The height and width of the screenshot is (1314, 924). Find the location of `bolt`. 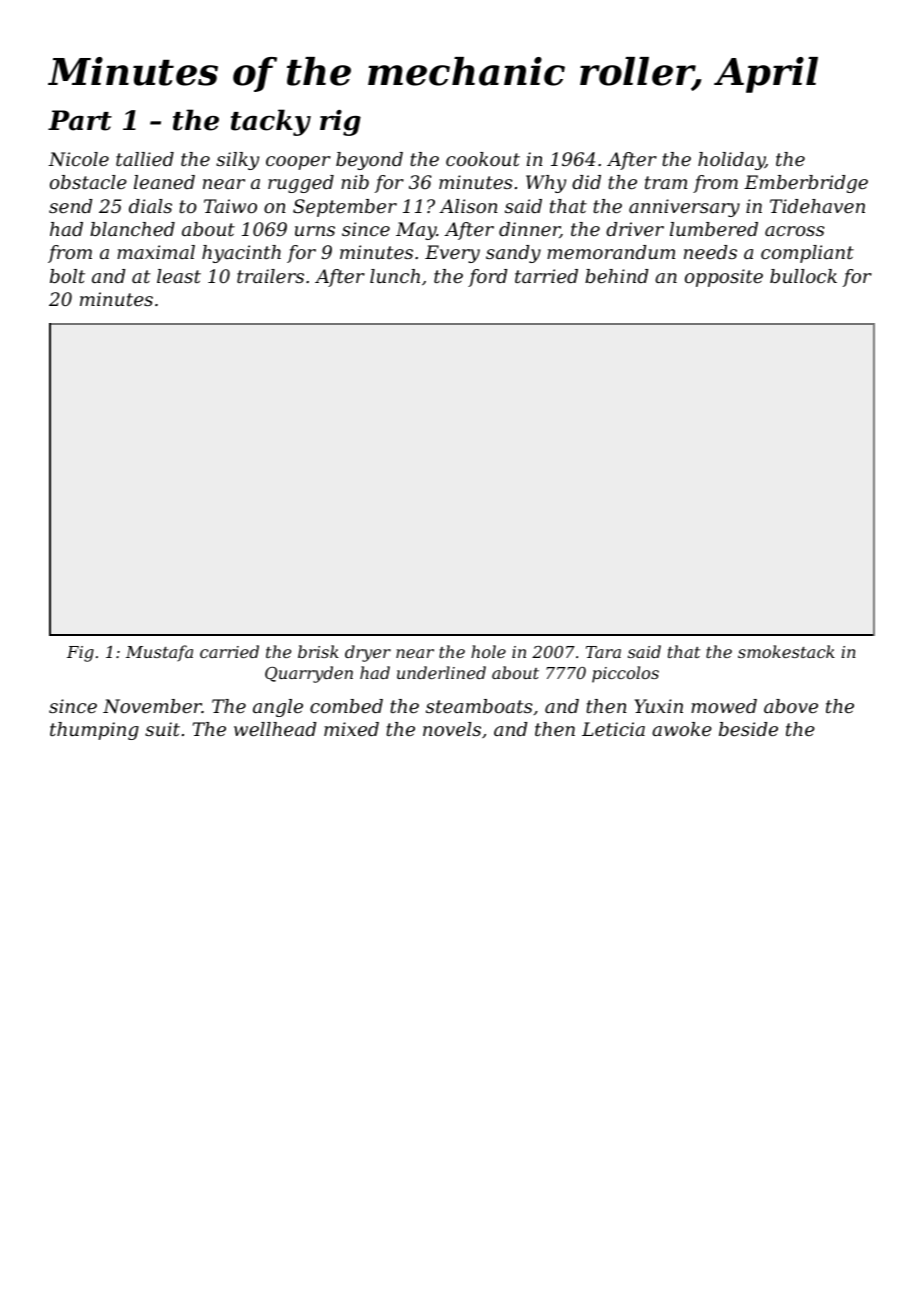

bolt is located at coordinates (67, 276).
